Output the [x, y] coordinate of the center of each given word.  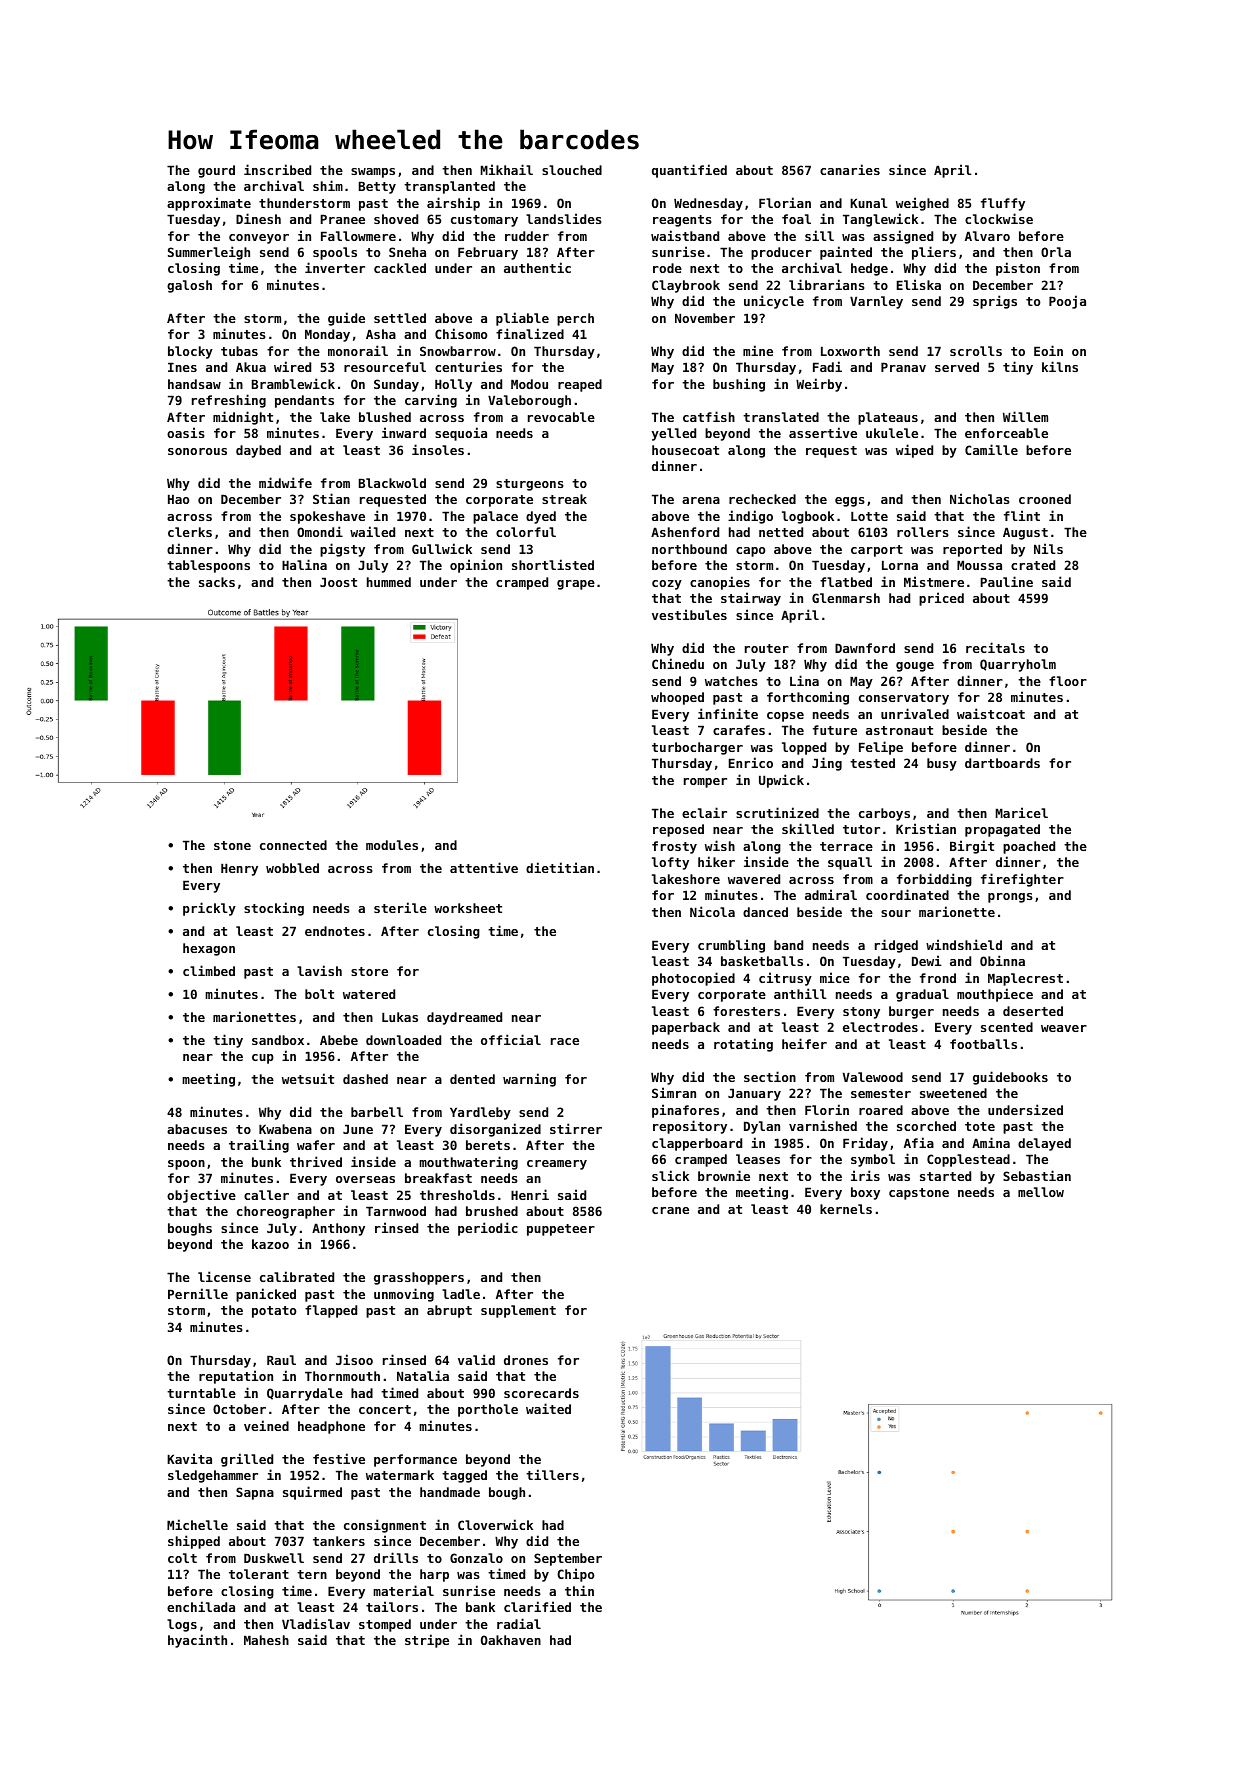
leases [758, 1159]
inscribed [277, 169]
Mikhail [507, 169]
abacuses [197, 1129]
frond [938, 978]
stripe [427, 1641]
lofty [670, 863]
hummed [389, 582]
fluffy [1003, 204]
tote [980, 1126]
